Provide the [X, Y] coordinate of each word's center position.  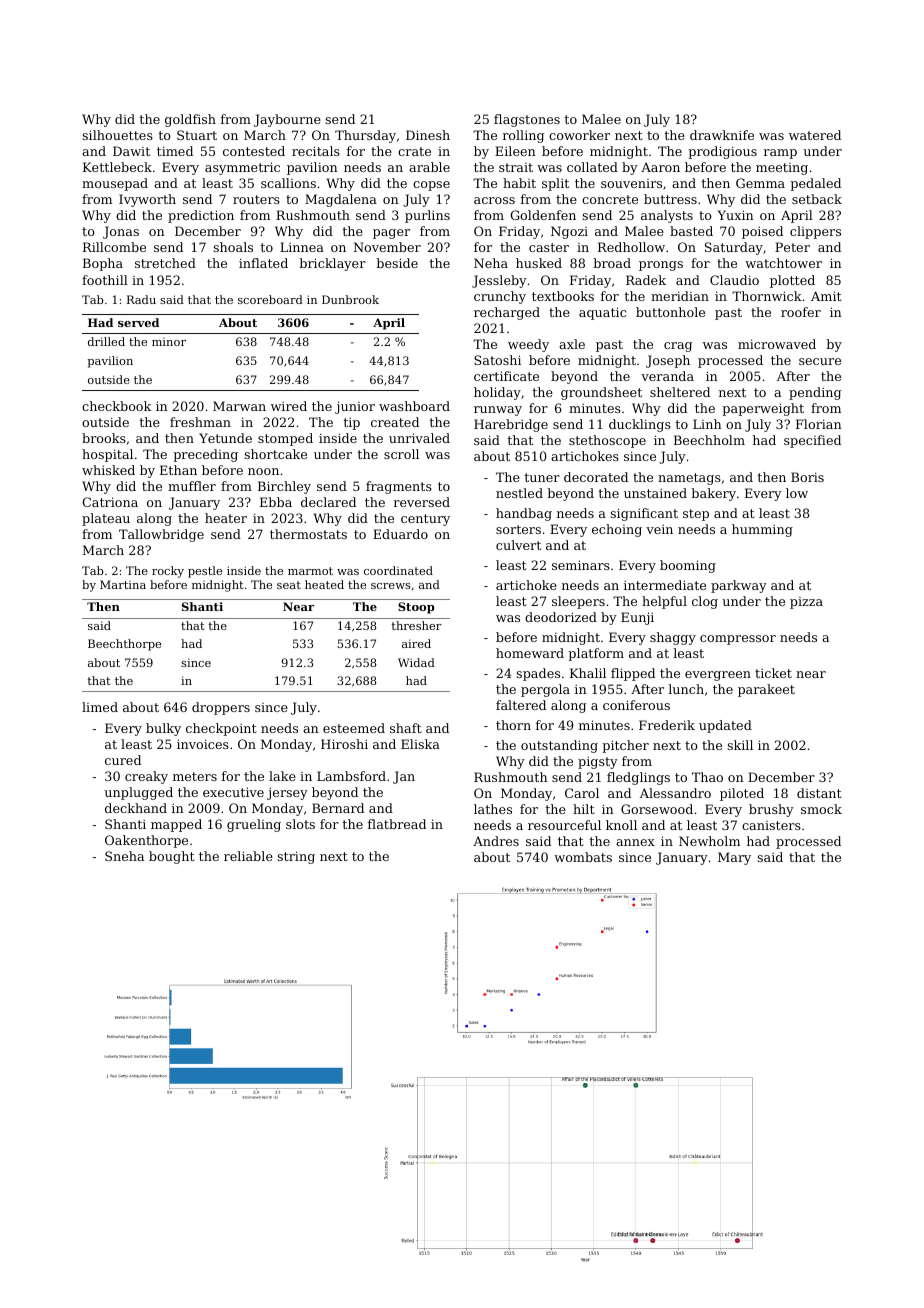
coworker [579, 135]
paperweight [763, 409]
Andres [496, 841]
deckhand [136, 808]
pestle [205, 572]
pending [815, 393]
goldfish [190, 120]
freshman [200, 422]
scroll [401, 454]
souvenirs [631, 183]
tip [352, 424]
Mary [734, 858]
